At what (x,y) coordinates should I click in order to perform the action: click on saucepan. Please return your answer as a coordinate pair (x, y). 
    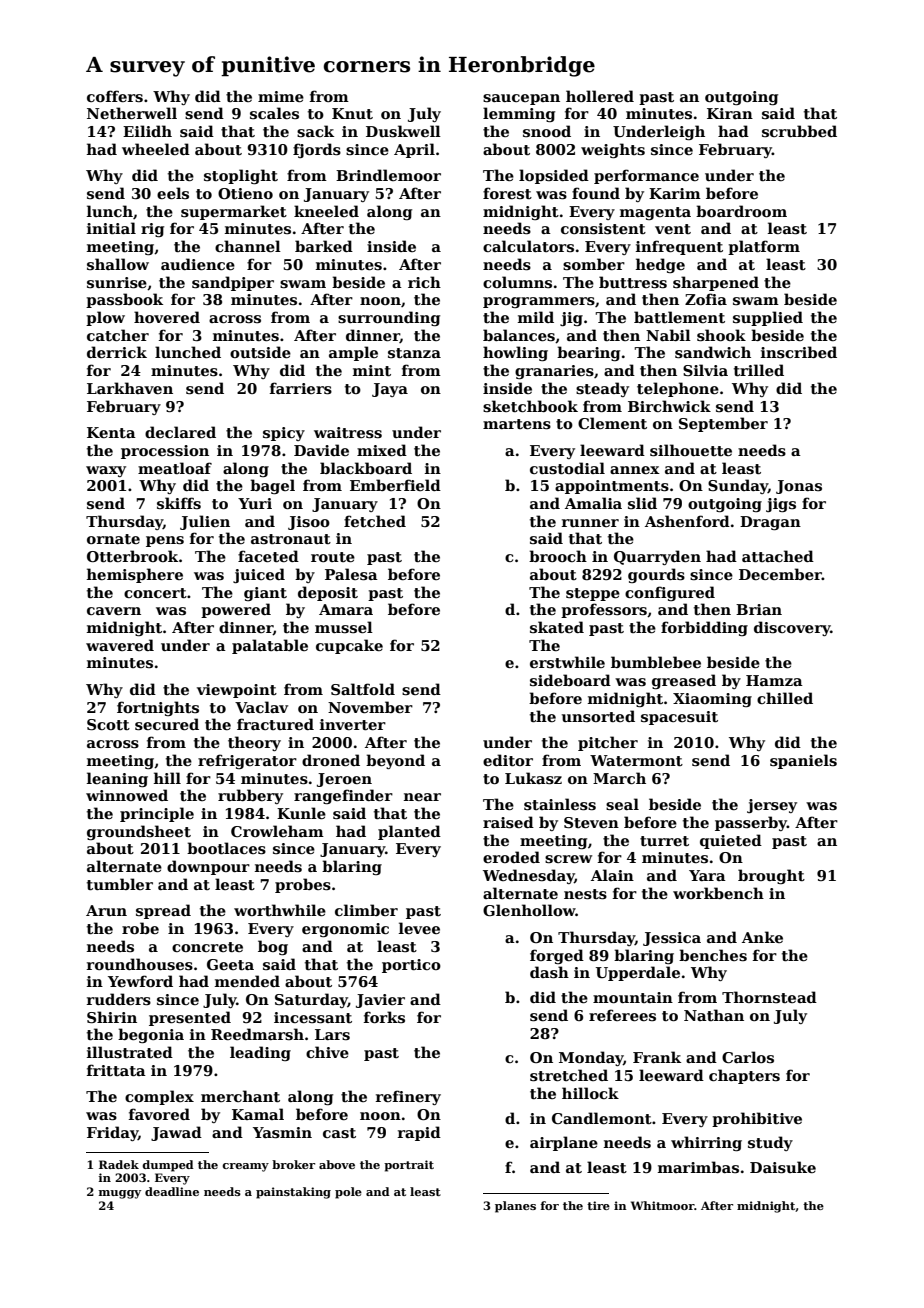
    Looking at the image, I should click on (521, 99).
